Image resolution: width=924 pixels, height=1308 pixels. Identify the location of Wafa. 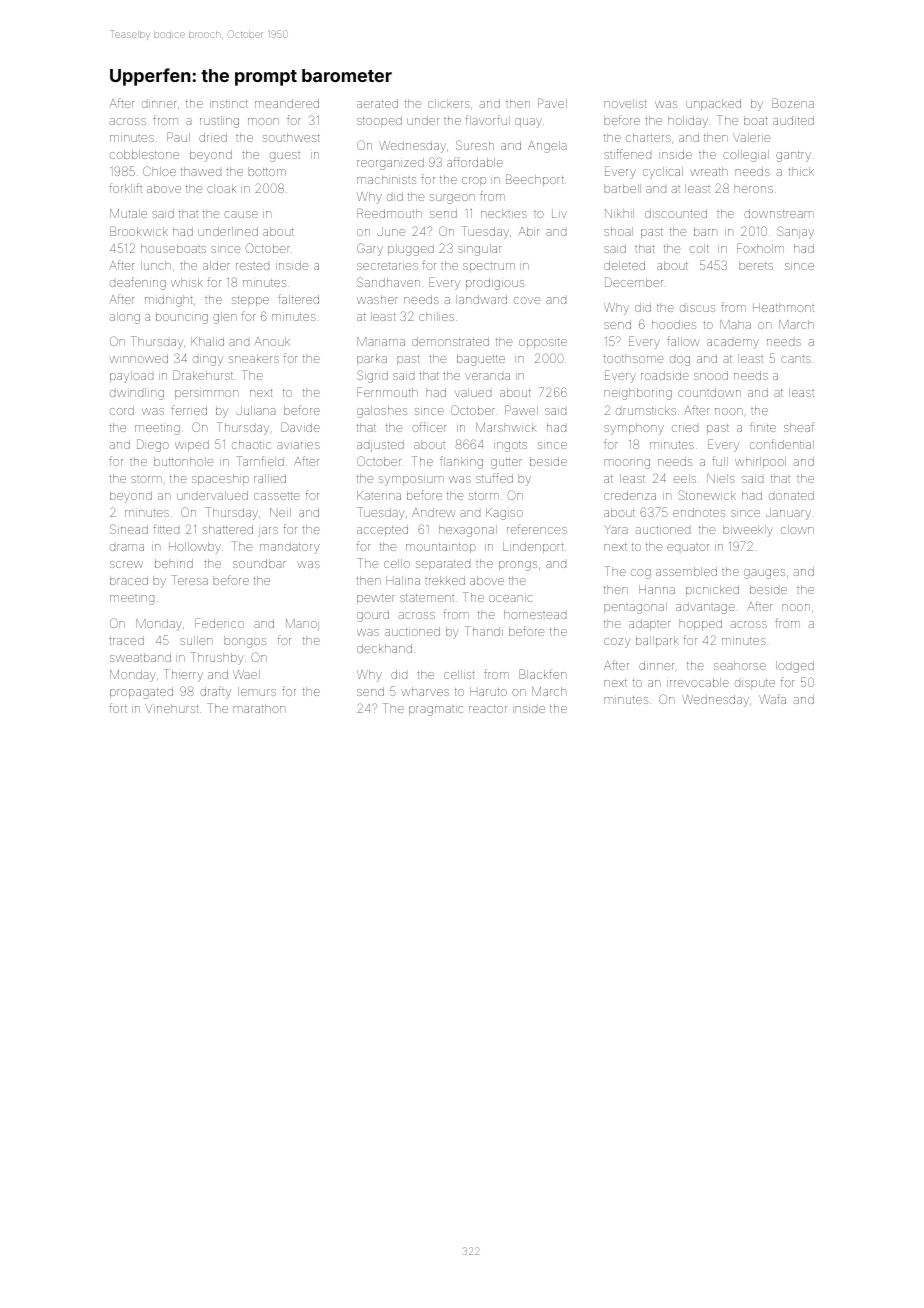
(772, 699).
